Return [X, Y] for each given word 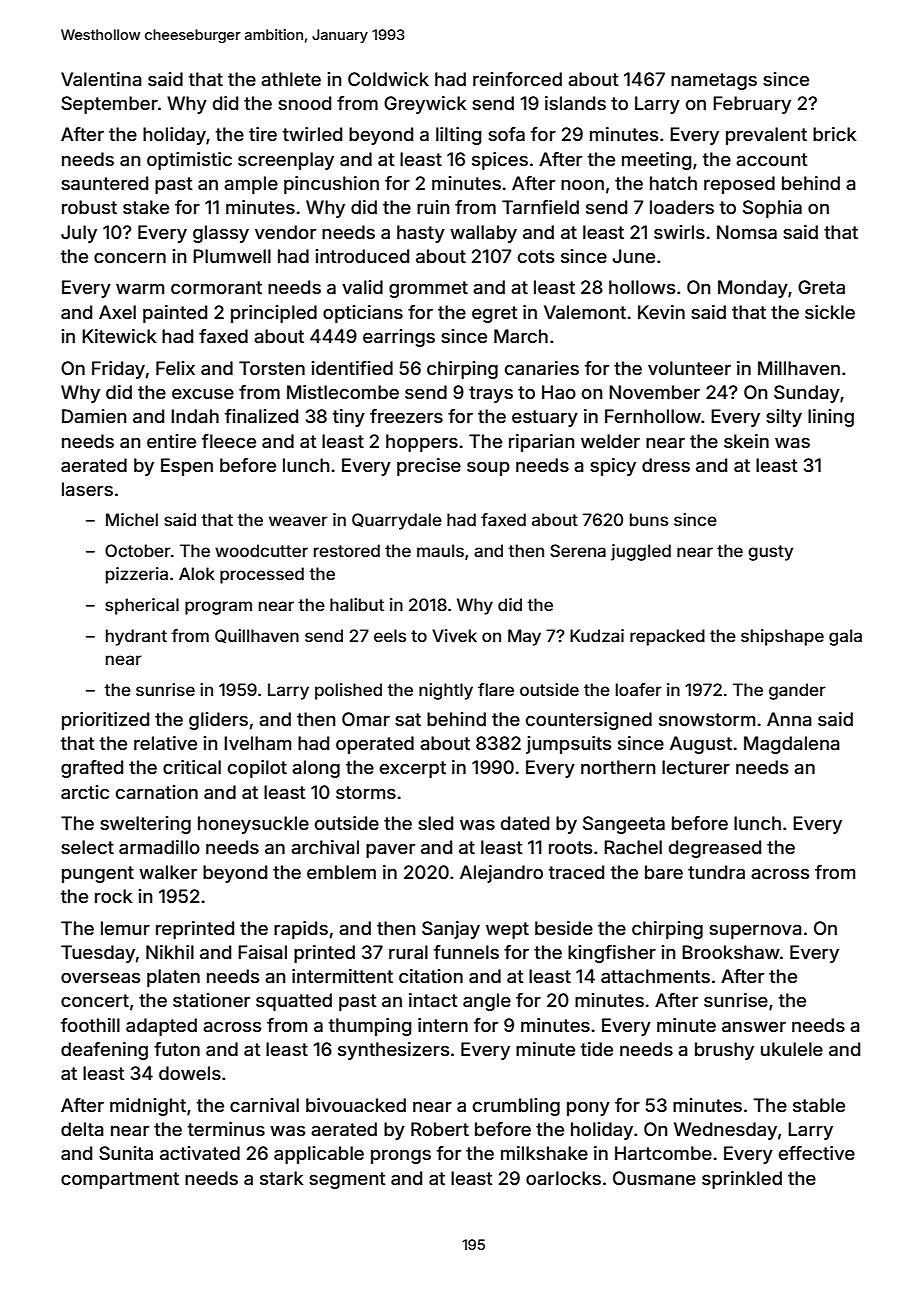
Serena [578, 550]
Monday [753, 289]
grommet [428, 289]
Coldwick [388, 79]
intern [443, 1025]
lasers [87, 489]
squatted [294, 1002]
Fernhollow [653, 416]
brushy [724, 1051]
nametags [714, 81]
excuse [203, 394]
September [109, 105]
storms [366, 792]
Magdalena [792, 745]
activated [200, 1153]
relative [165, 743]
